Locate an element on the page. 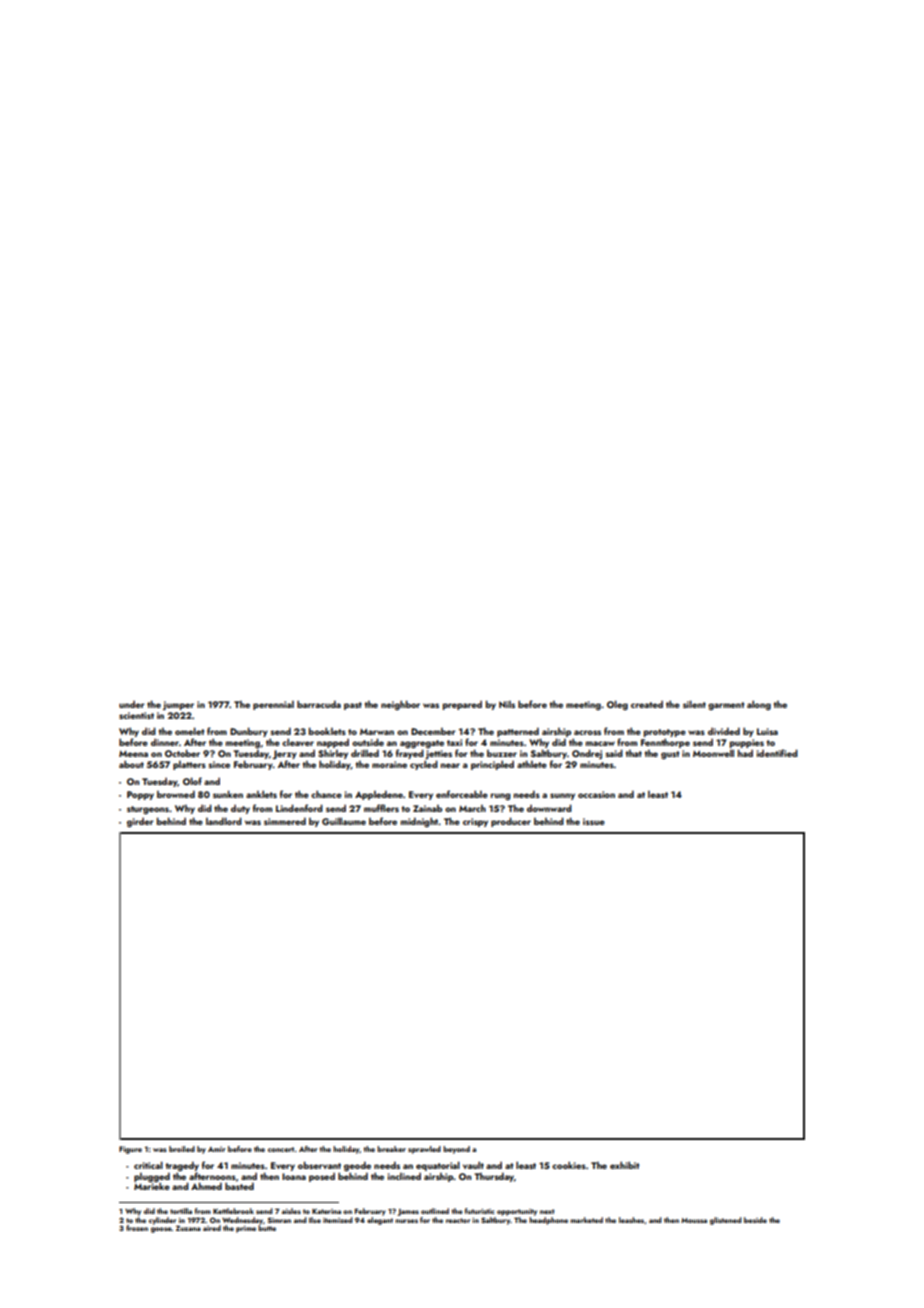 This image has width=924, height=1308. exhibit is located at coordinates (625, 1165).
